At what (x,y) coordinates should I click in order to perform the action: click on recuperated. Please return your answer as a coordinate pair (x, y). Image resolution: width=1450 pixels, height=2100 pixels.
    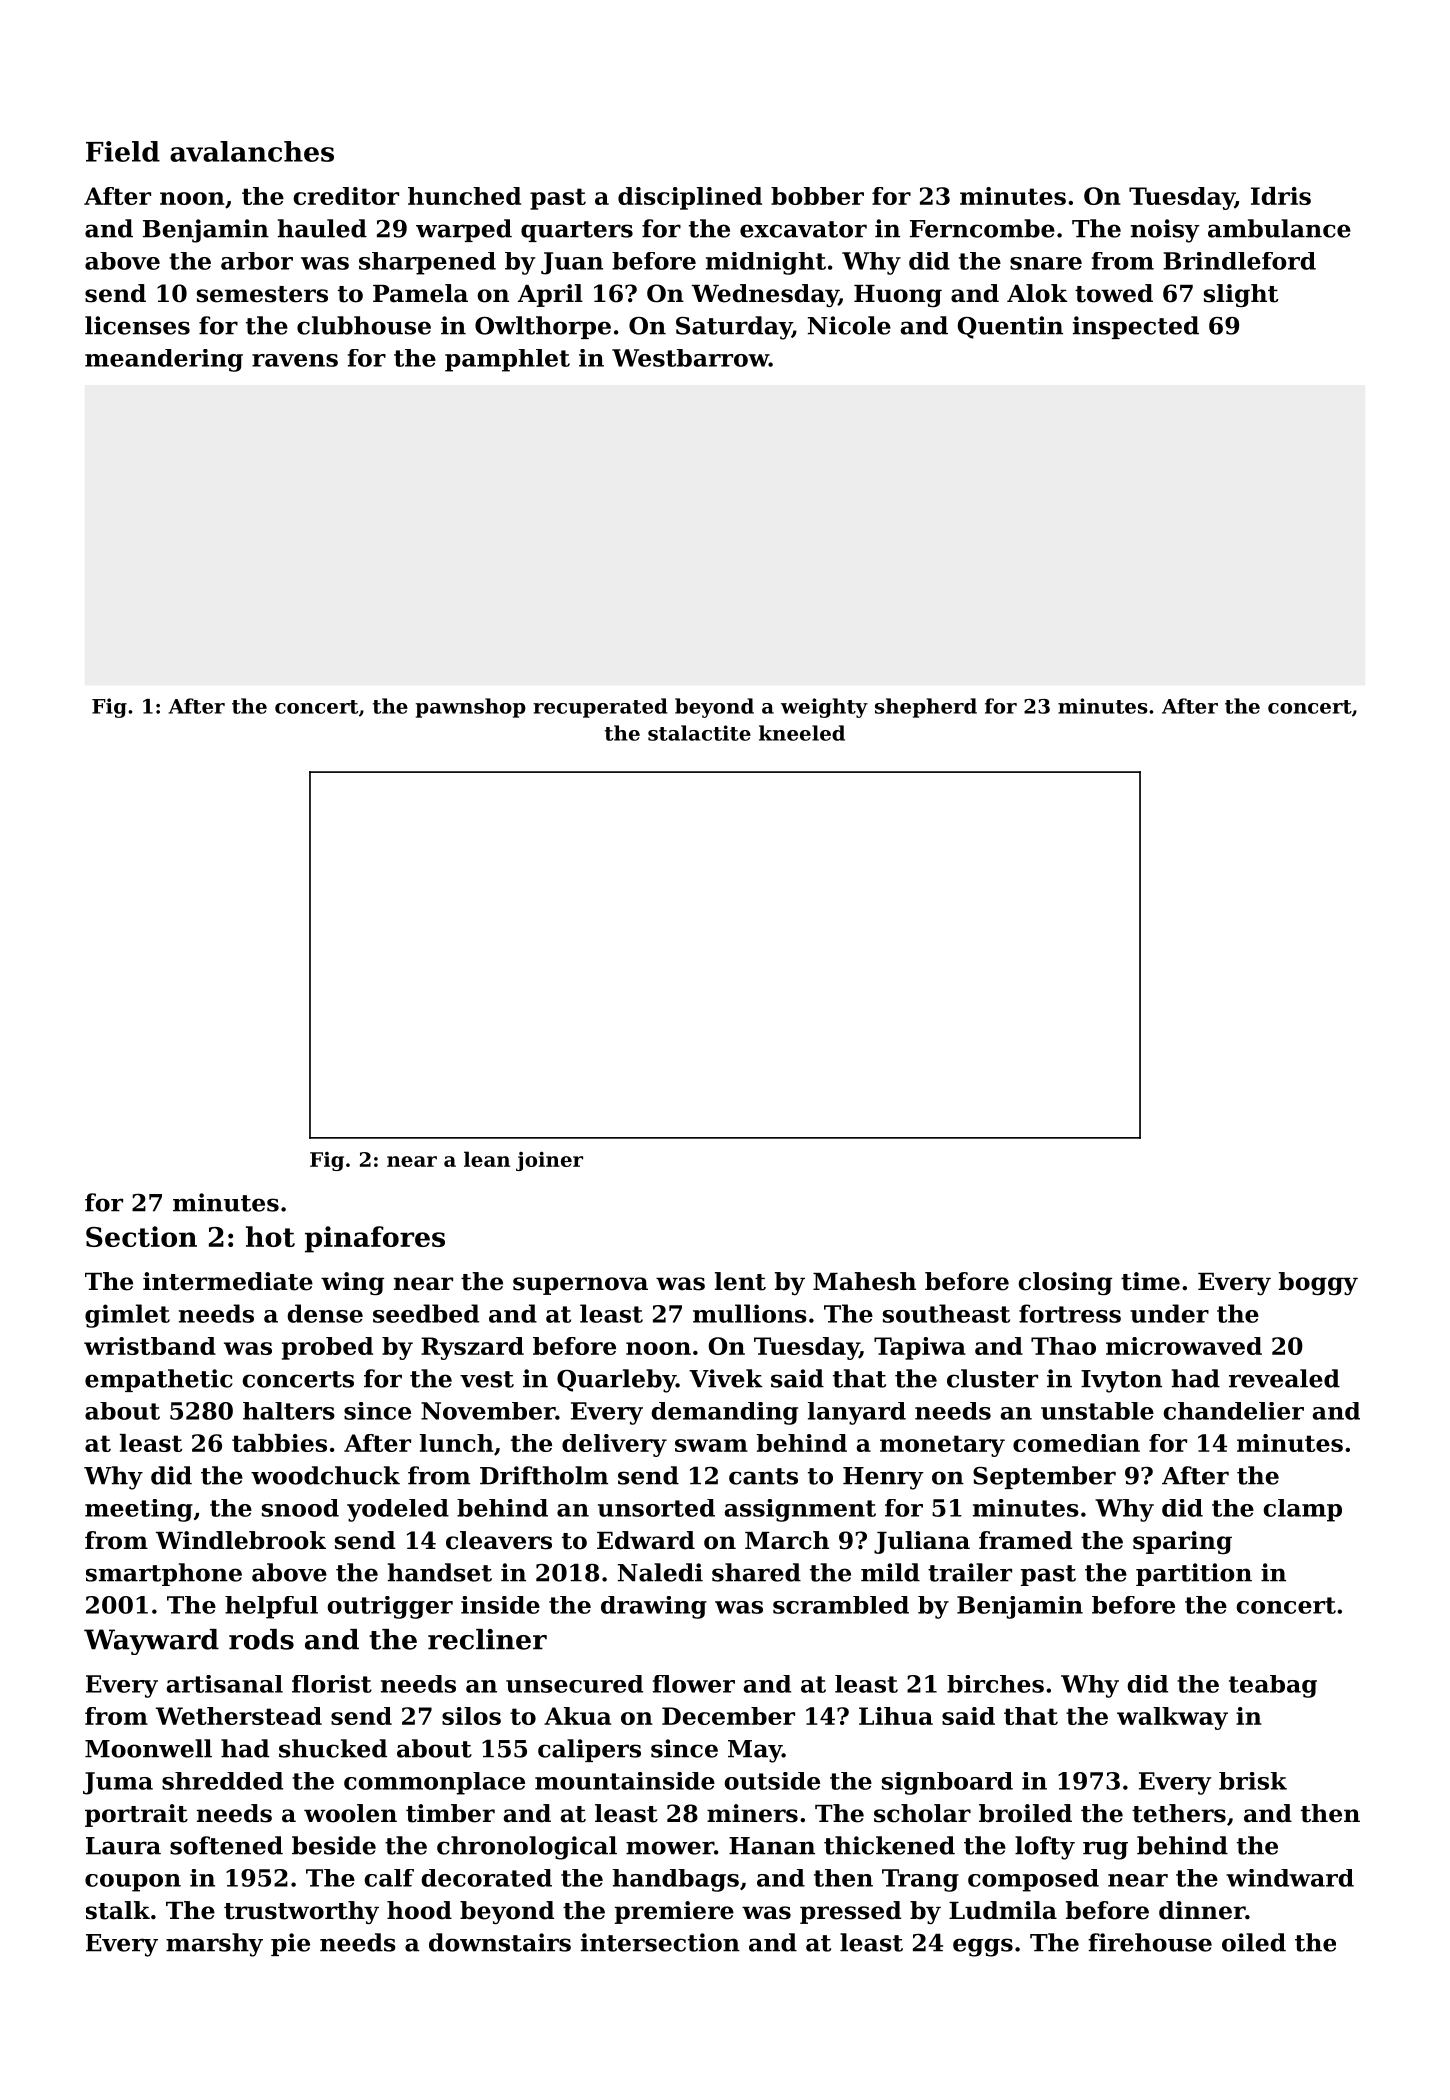
    Looking at the image, I should click on (600, 708).
